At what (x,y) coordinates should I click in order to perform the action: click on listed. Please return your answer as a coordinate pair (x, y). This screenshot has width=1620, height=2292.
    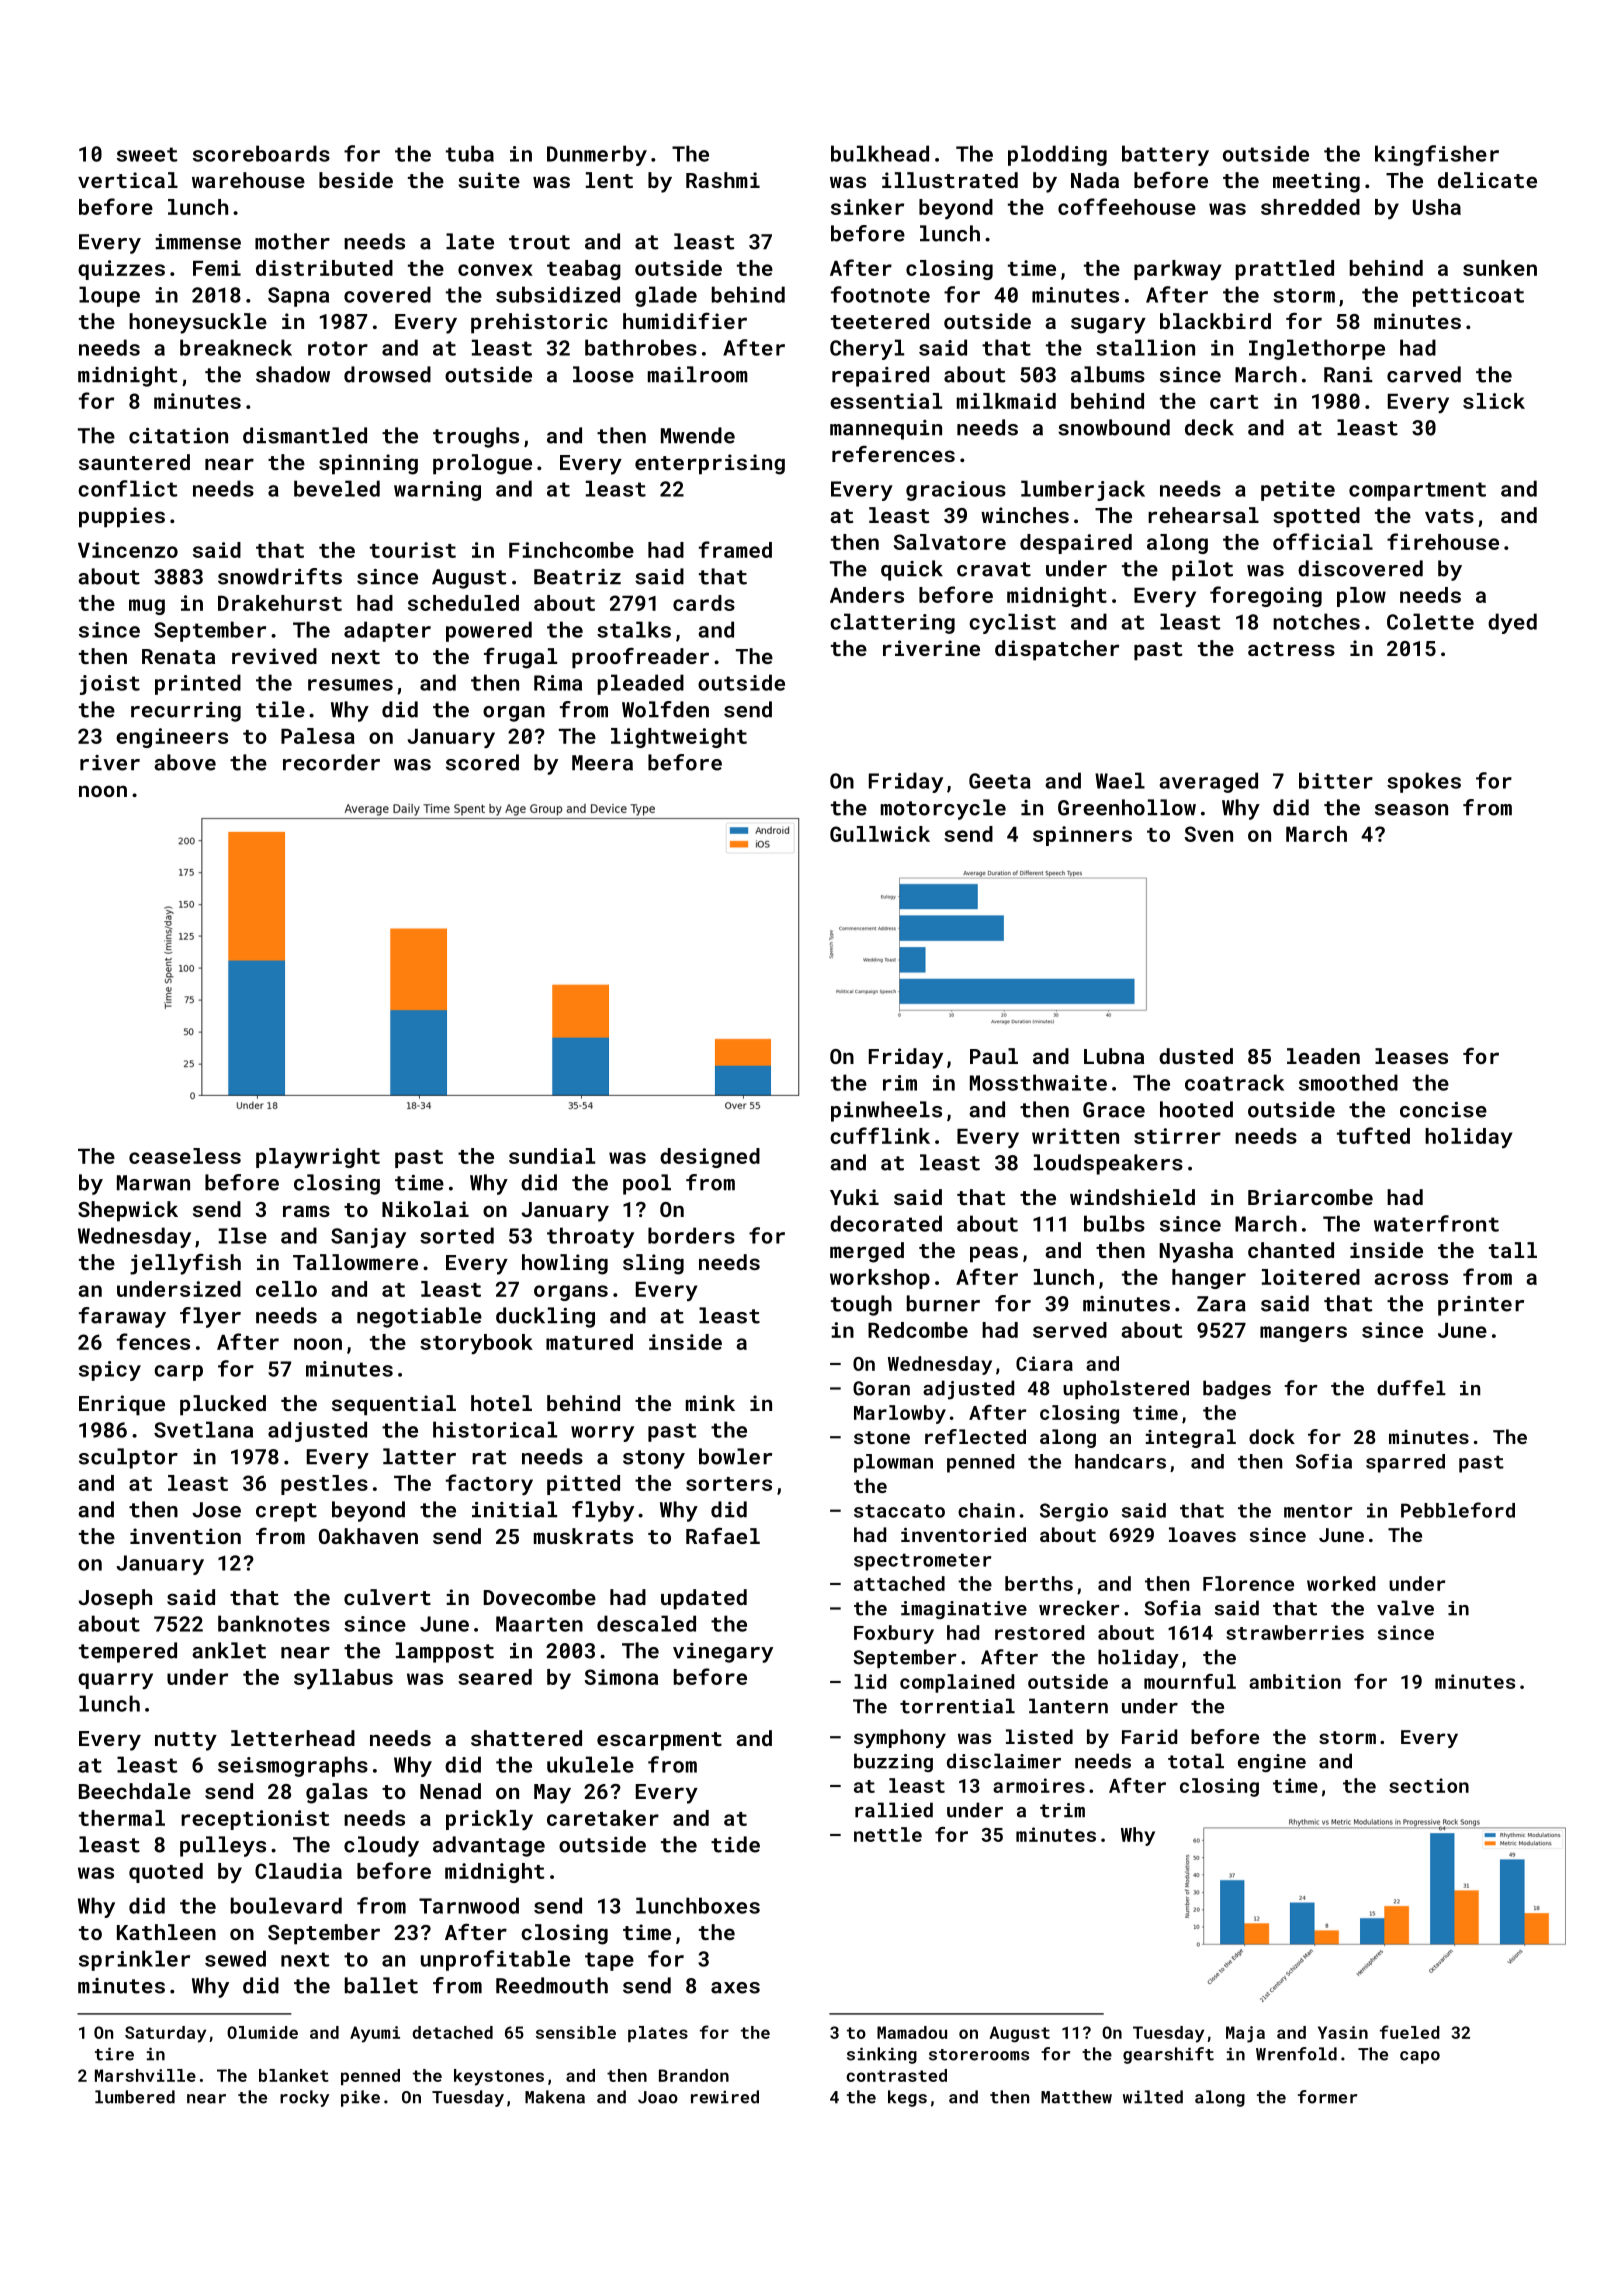
    Looking at the image, I should click on (1039, 1736).
